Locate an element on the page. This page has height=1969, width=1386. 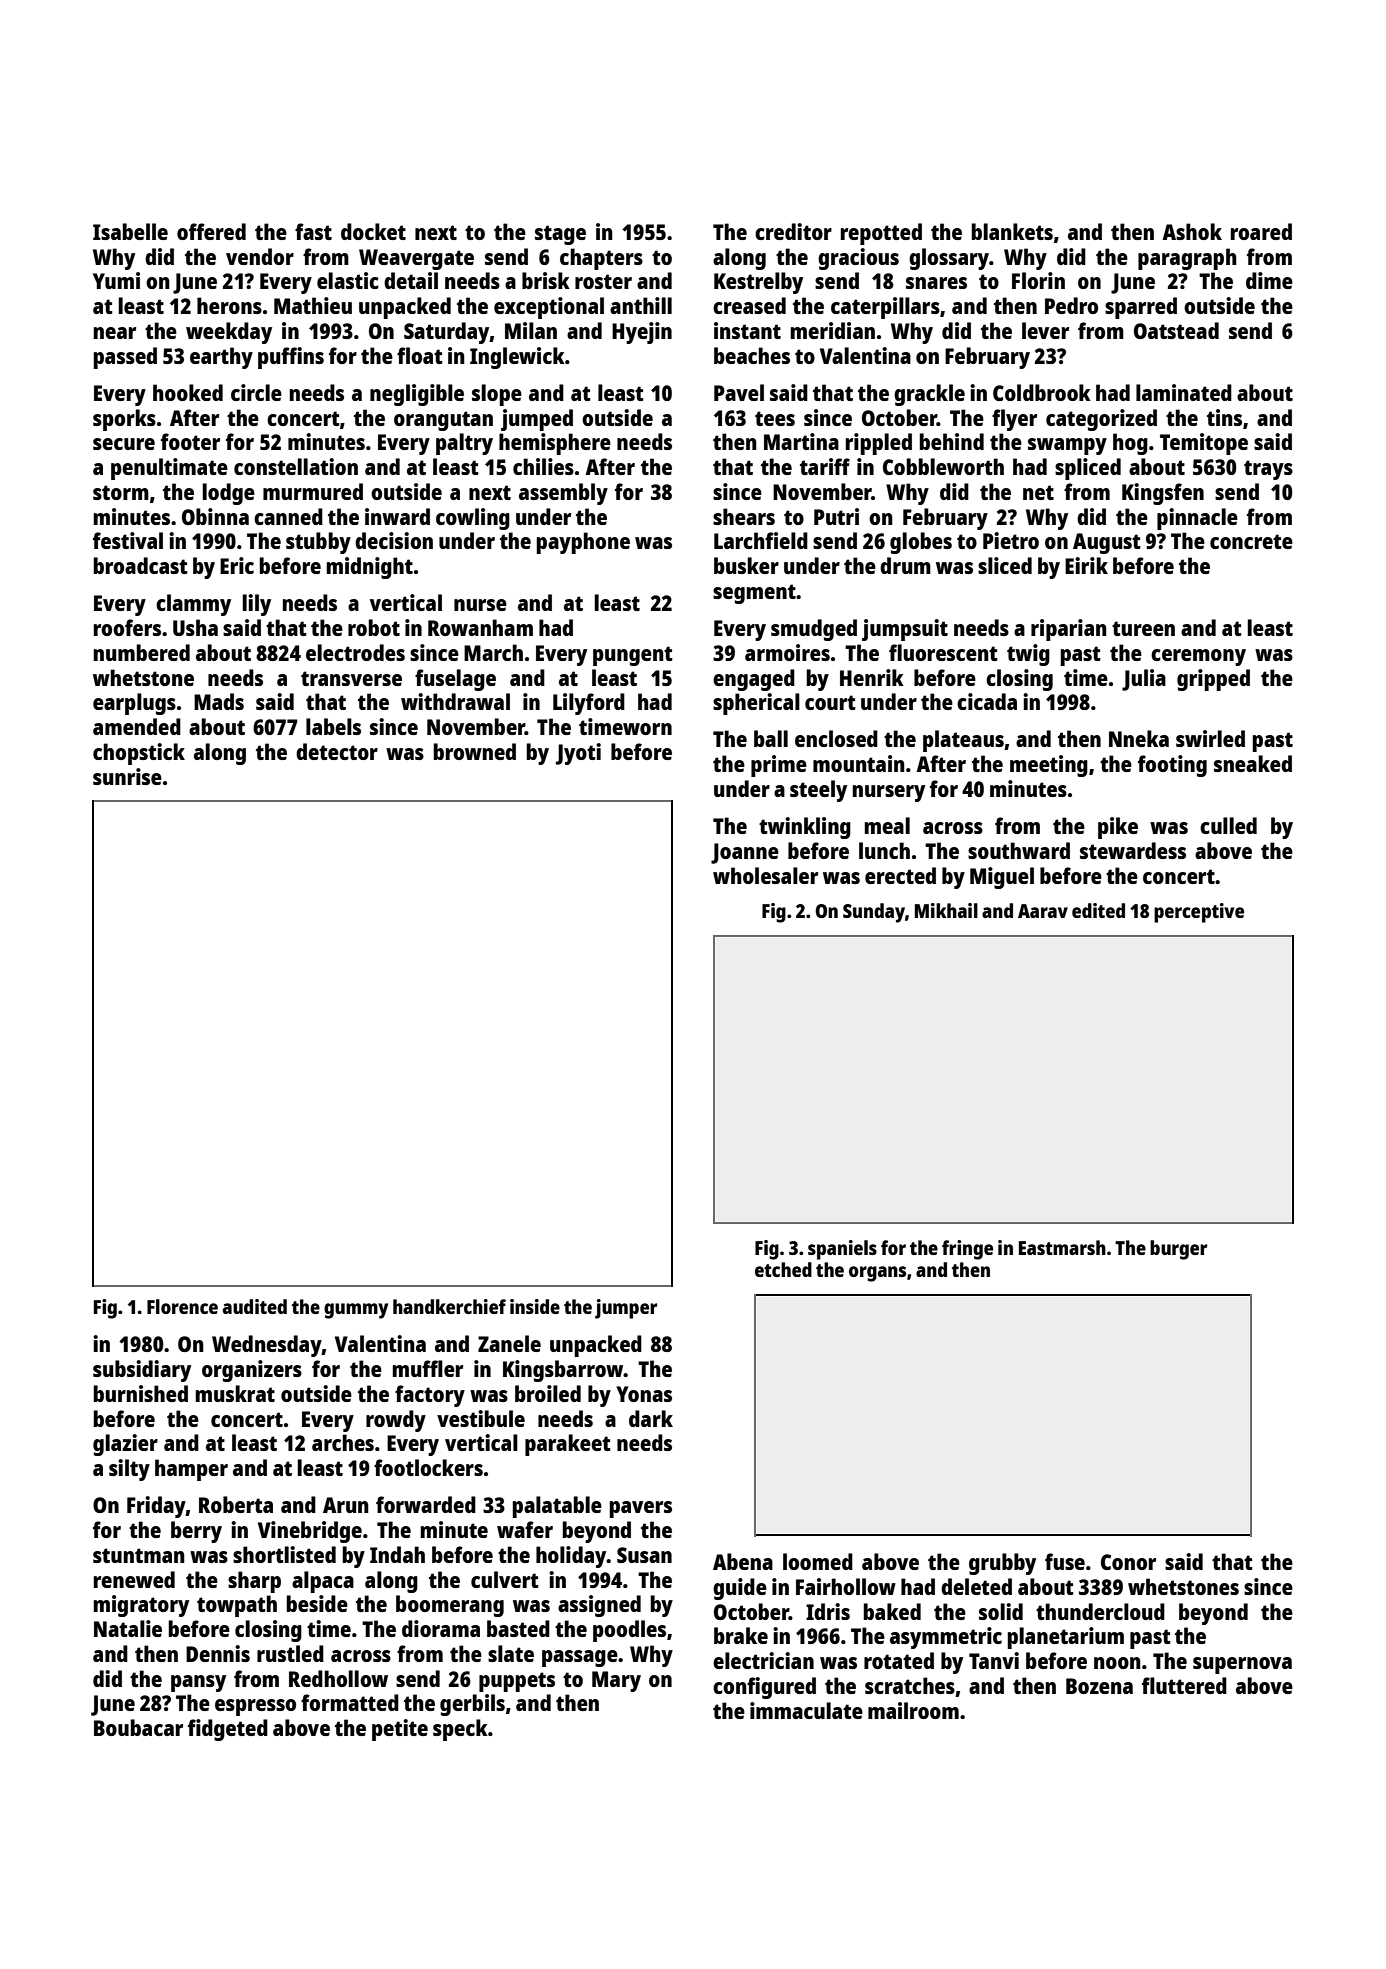
swirled is located at coordinates (1210, 738).
